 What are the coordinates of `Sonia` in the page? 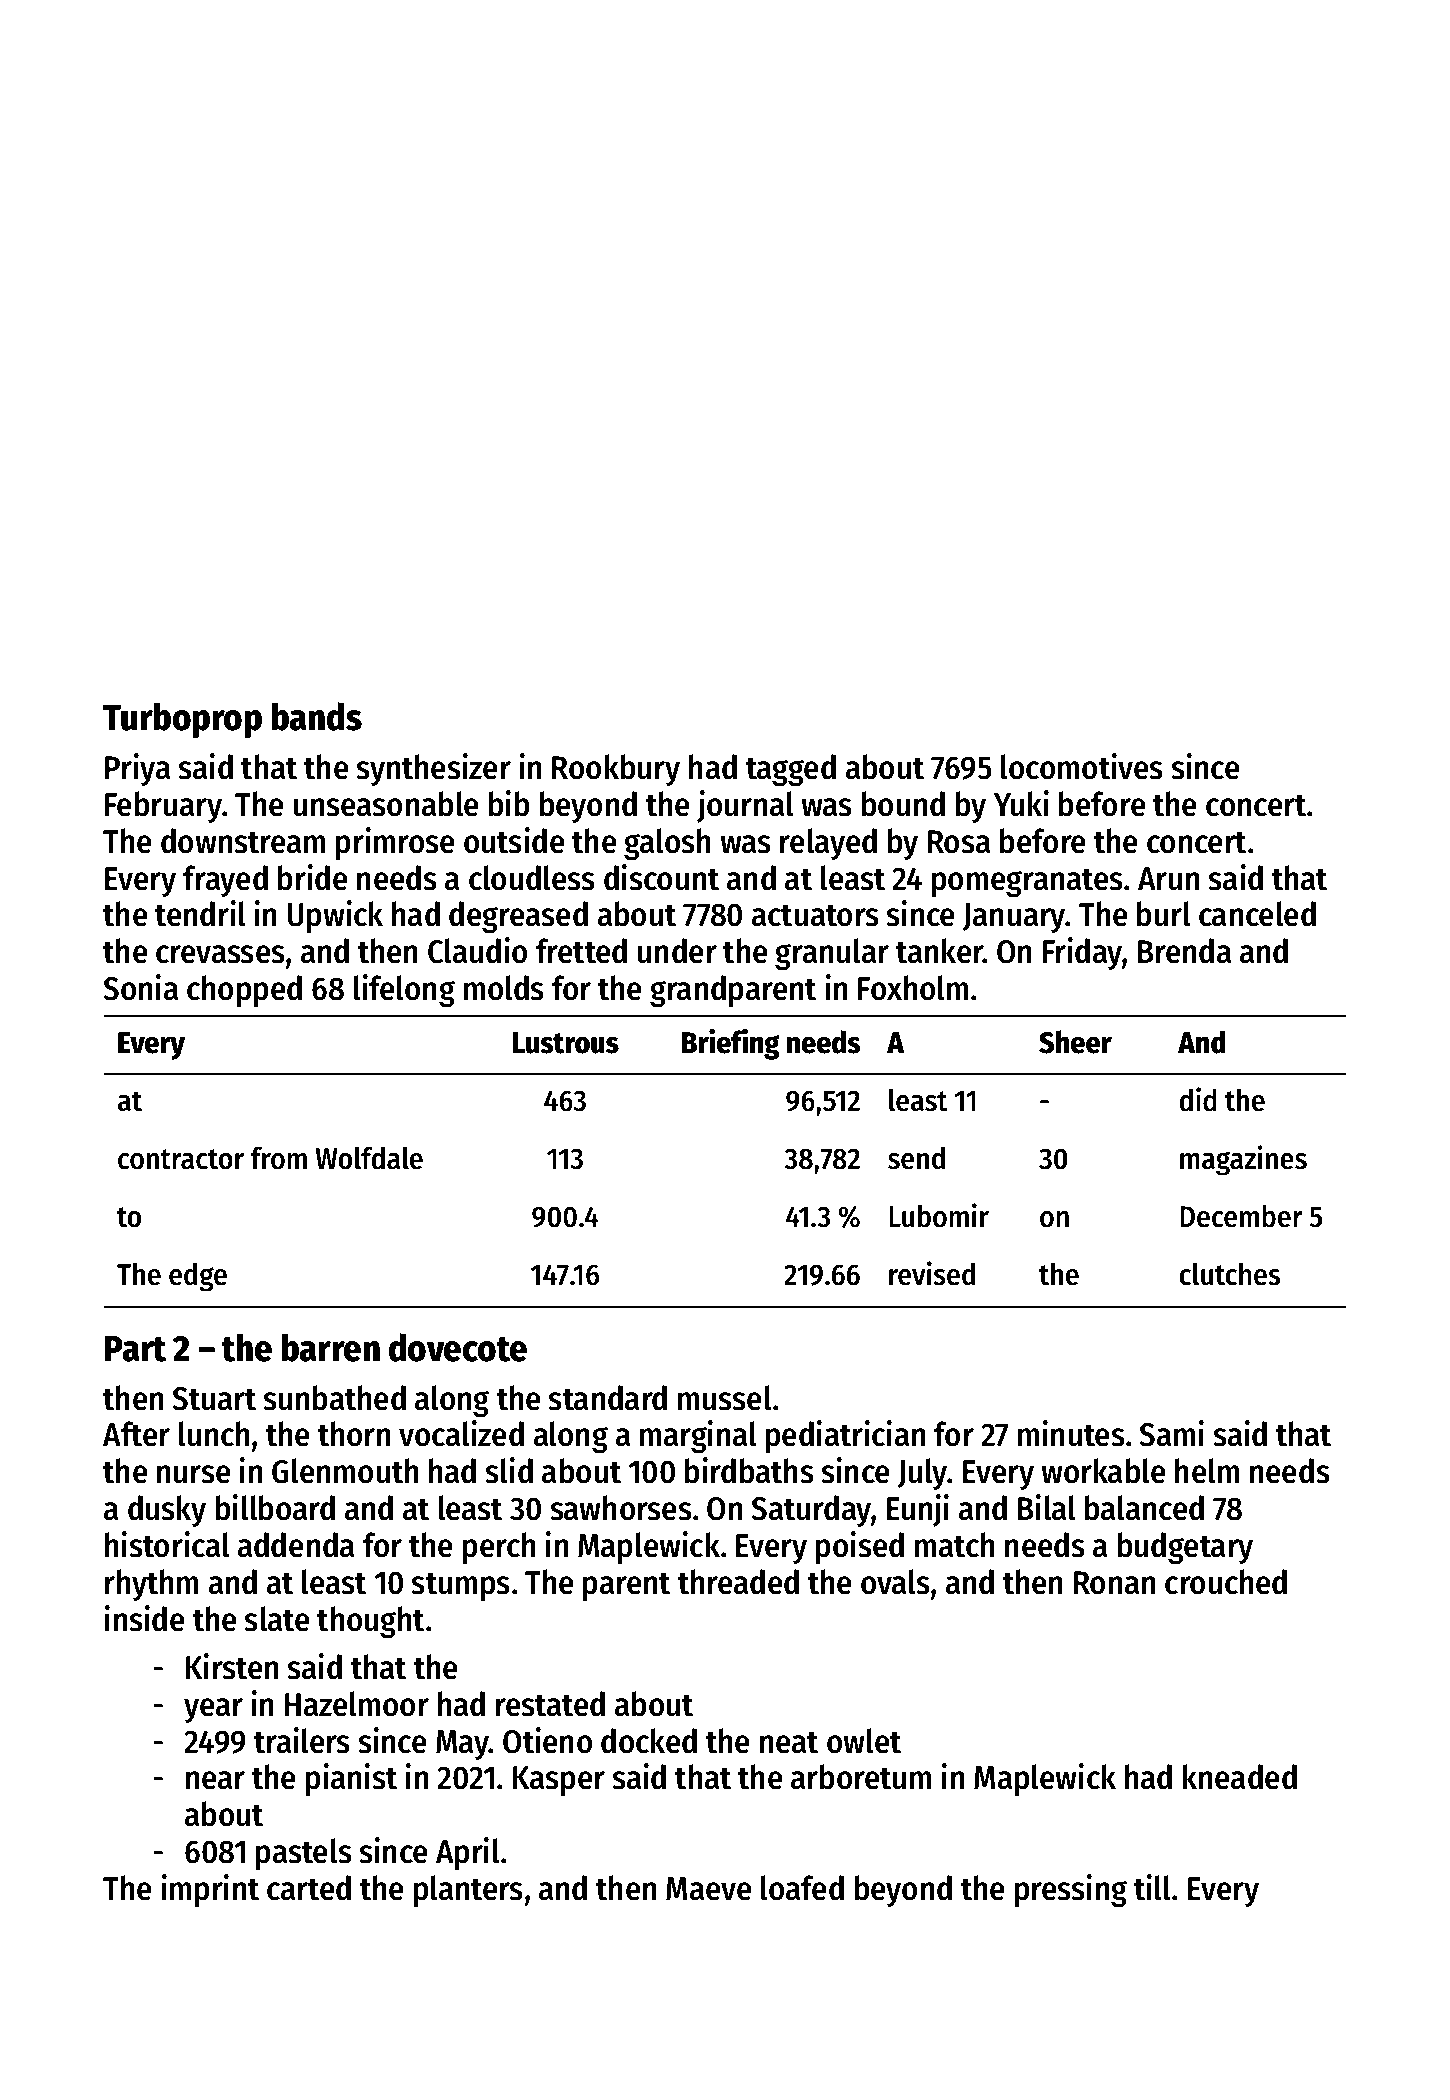 It's located at (140, 987).
